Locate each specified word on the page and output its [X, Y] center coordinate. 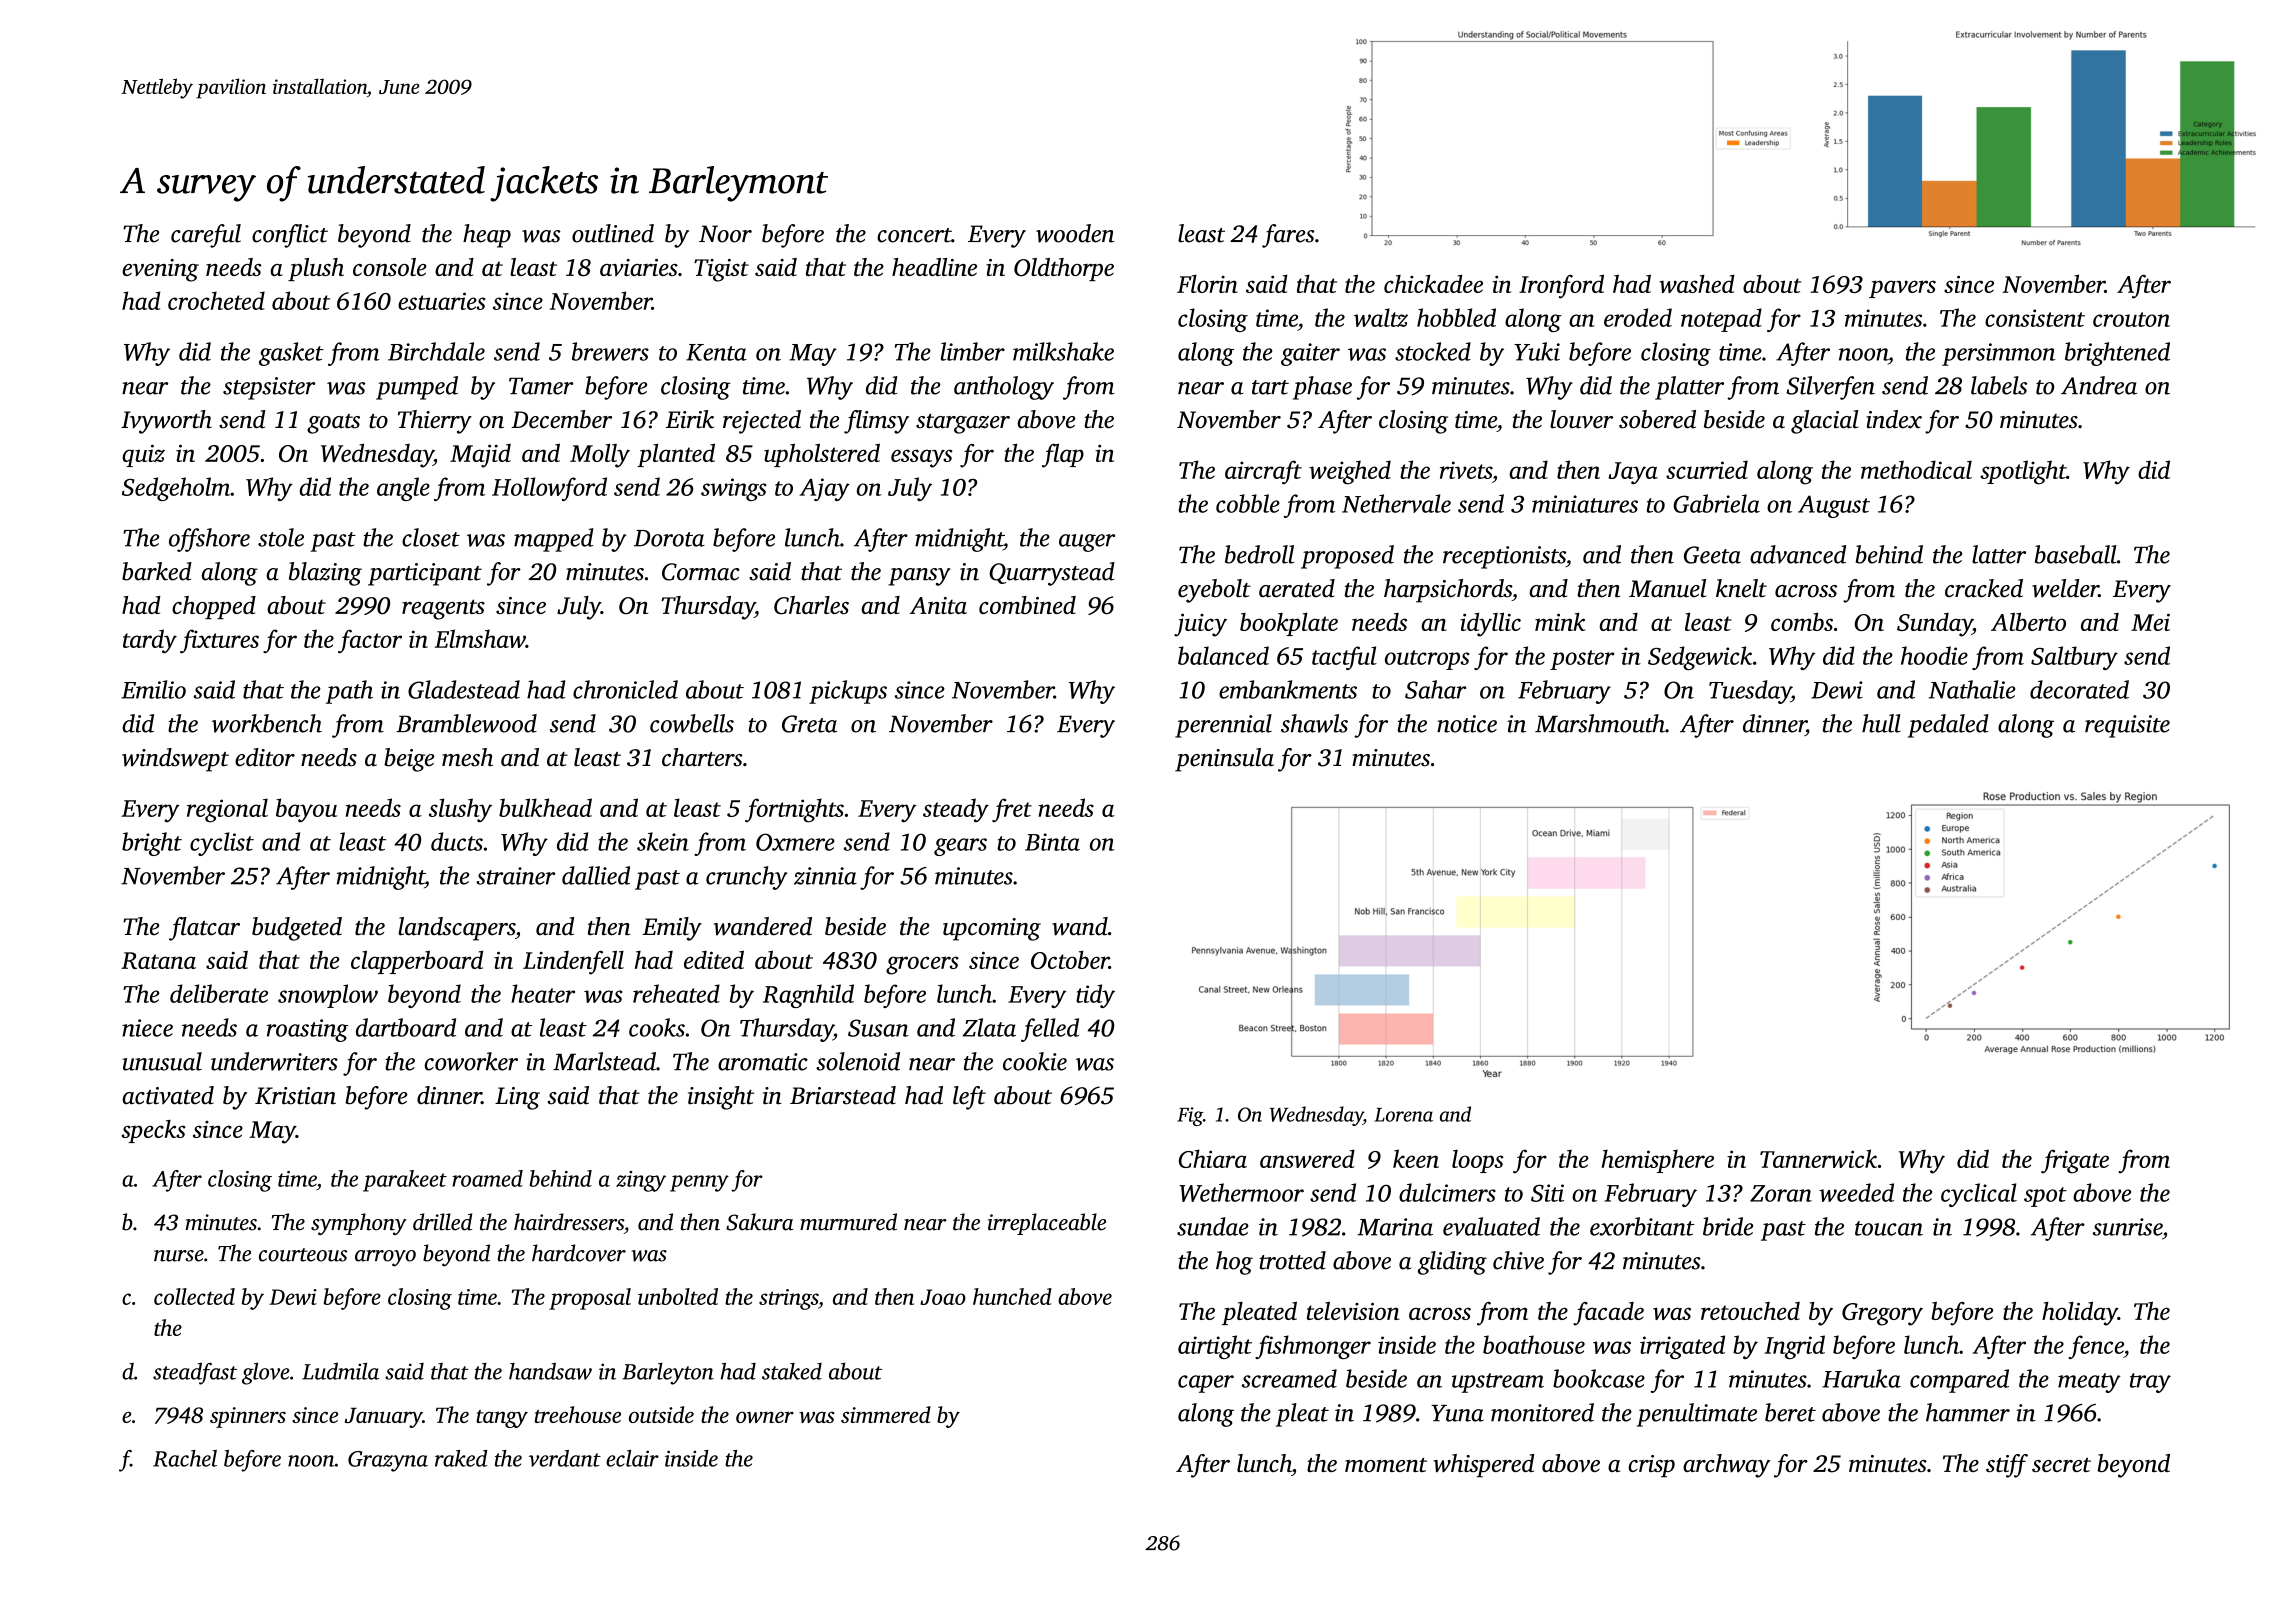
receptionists [1504, 557]
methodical [1916, 469]
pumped [417, 388]
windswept [175, 760]
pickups [848, 692]
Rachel [185, 1458]
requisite [2127, 726]
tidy [1095, 996]
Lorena [1403, 1115]
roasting [307, 1030]
